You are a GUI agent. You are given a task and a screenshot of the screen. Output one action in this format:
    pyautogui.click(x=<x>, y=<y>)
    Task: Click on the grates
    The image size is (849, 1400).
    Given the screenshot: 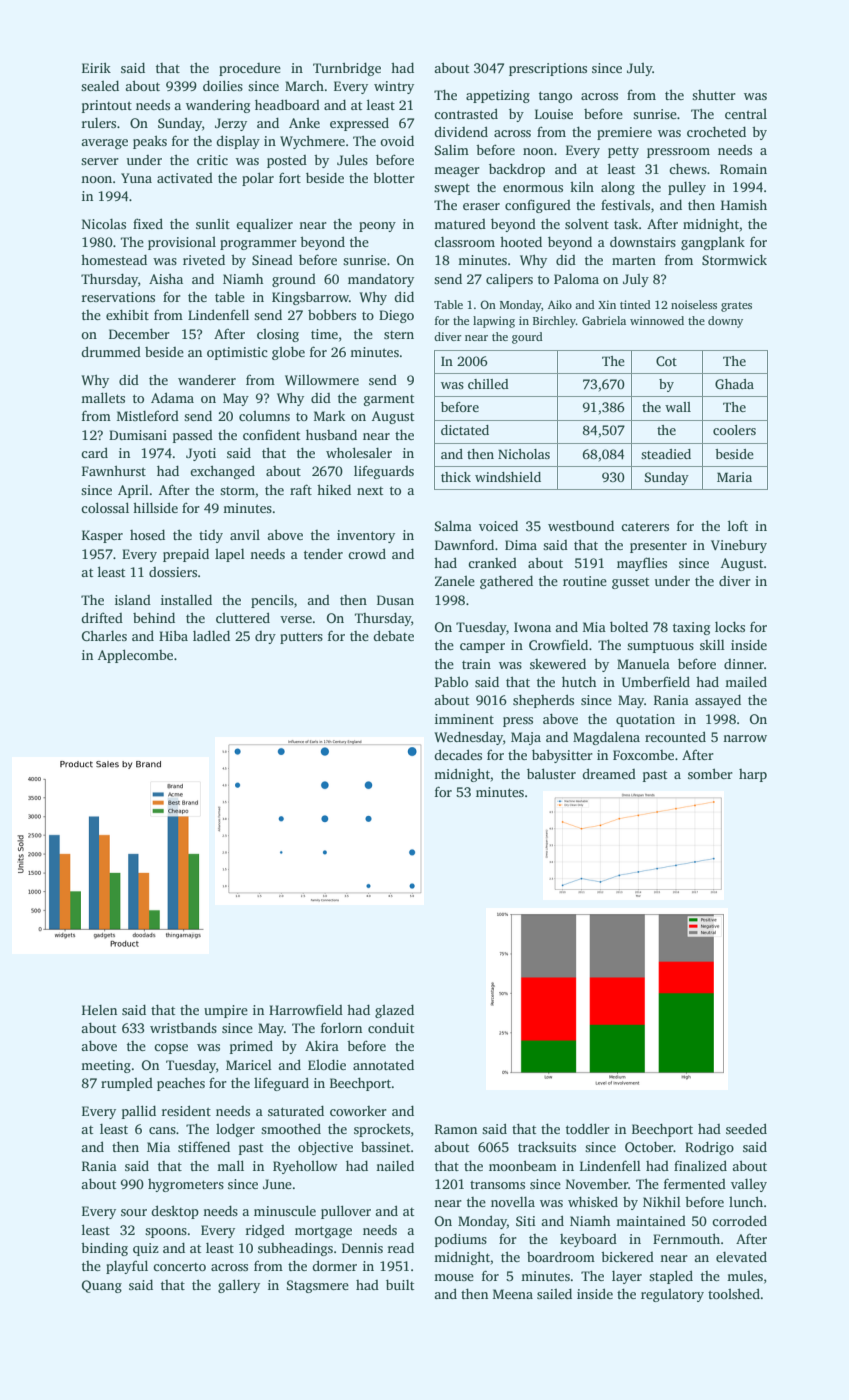 What is the action you would take?
    pyautogui.click(x=736, y=307)
